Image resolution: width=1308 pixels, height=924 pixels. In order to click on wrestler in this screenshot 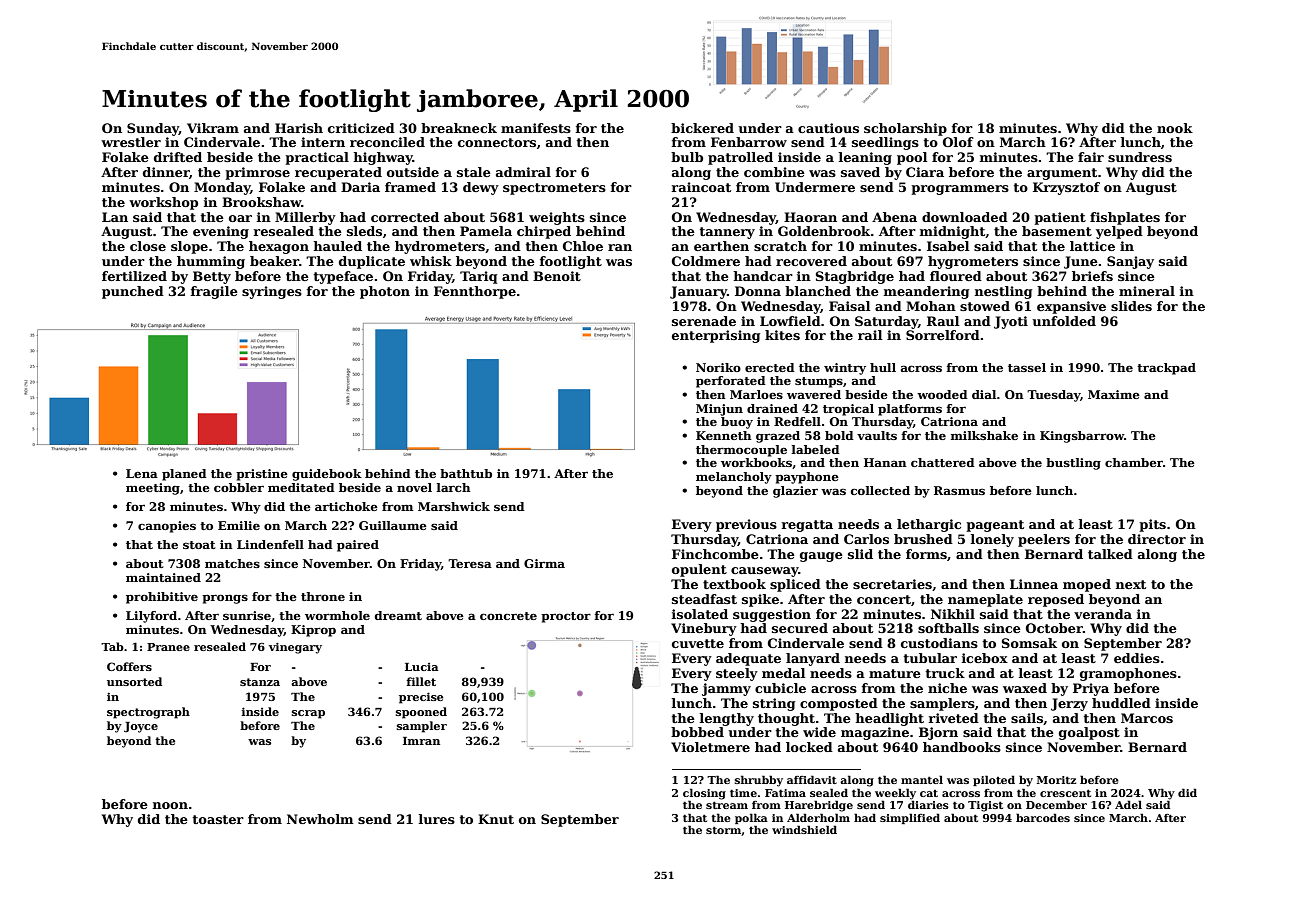, I will do `click(131, 142)`.
